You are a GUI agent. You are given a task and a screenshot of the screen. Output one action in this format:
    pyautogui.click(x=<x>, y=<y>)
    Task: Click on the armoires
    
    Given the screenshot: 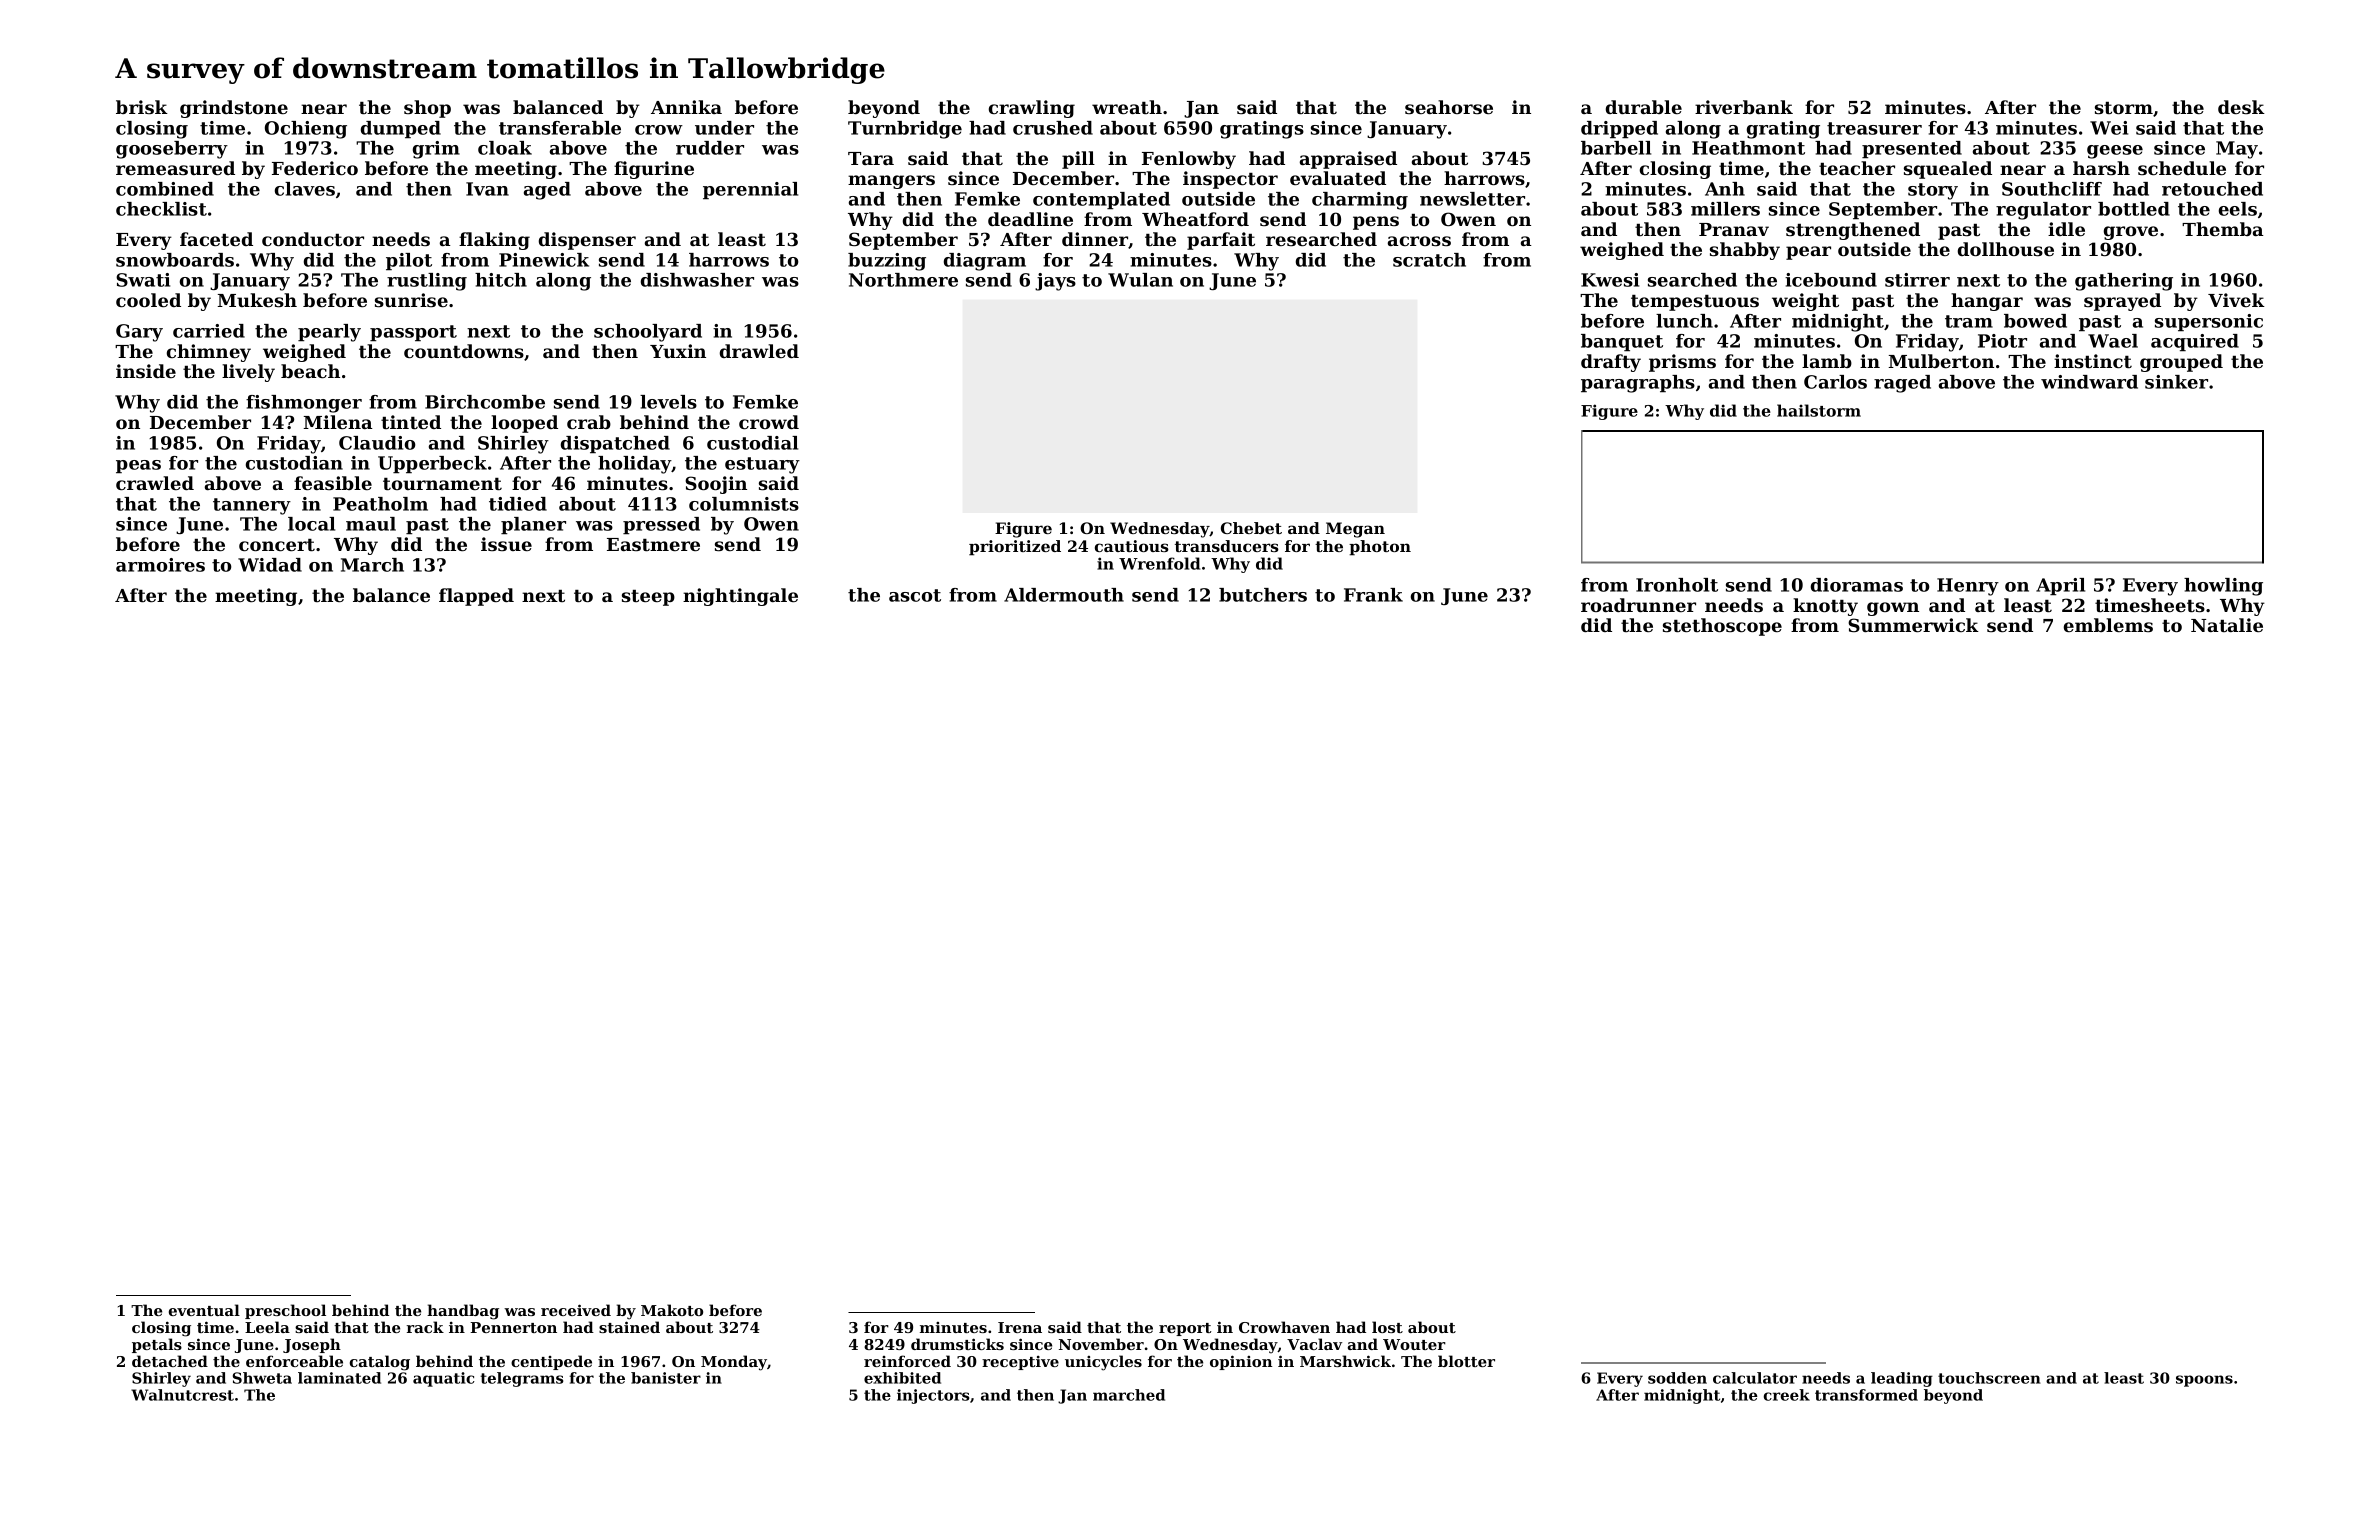 What is the action you would take?
    pyautogui.click(x=160, y=565)
